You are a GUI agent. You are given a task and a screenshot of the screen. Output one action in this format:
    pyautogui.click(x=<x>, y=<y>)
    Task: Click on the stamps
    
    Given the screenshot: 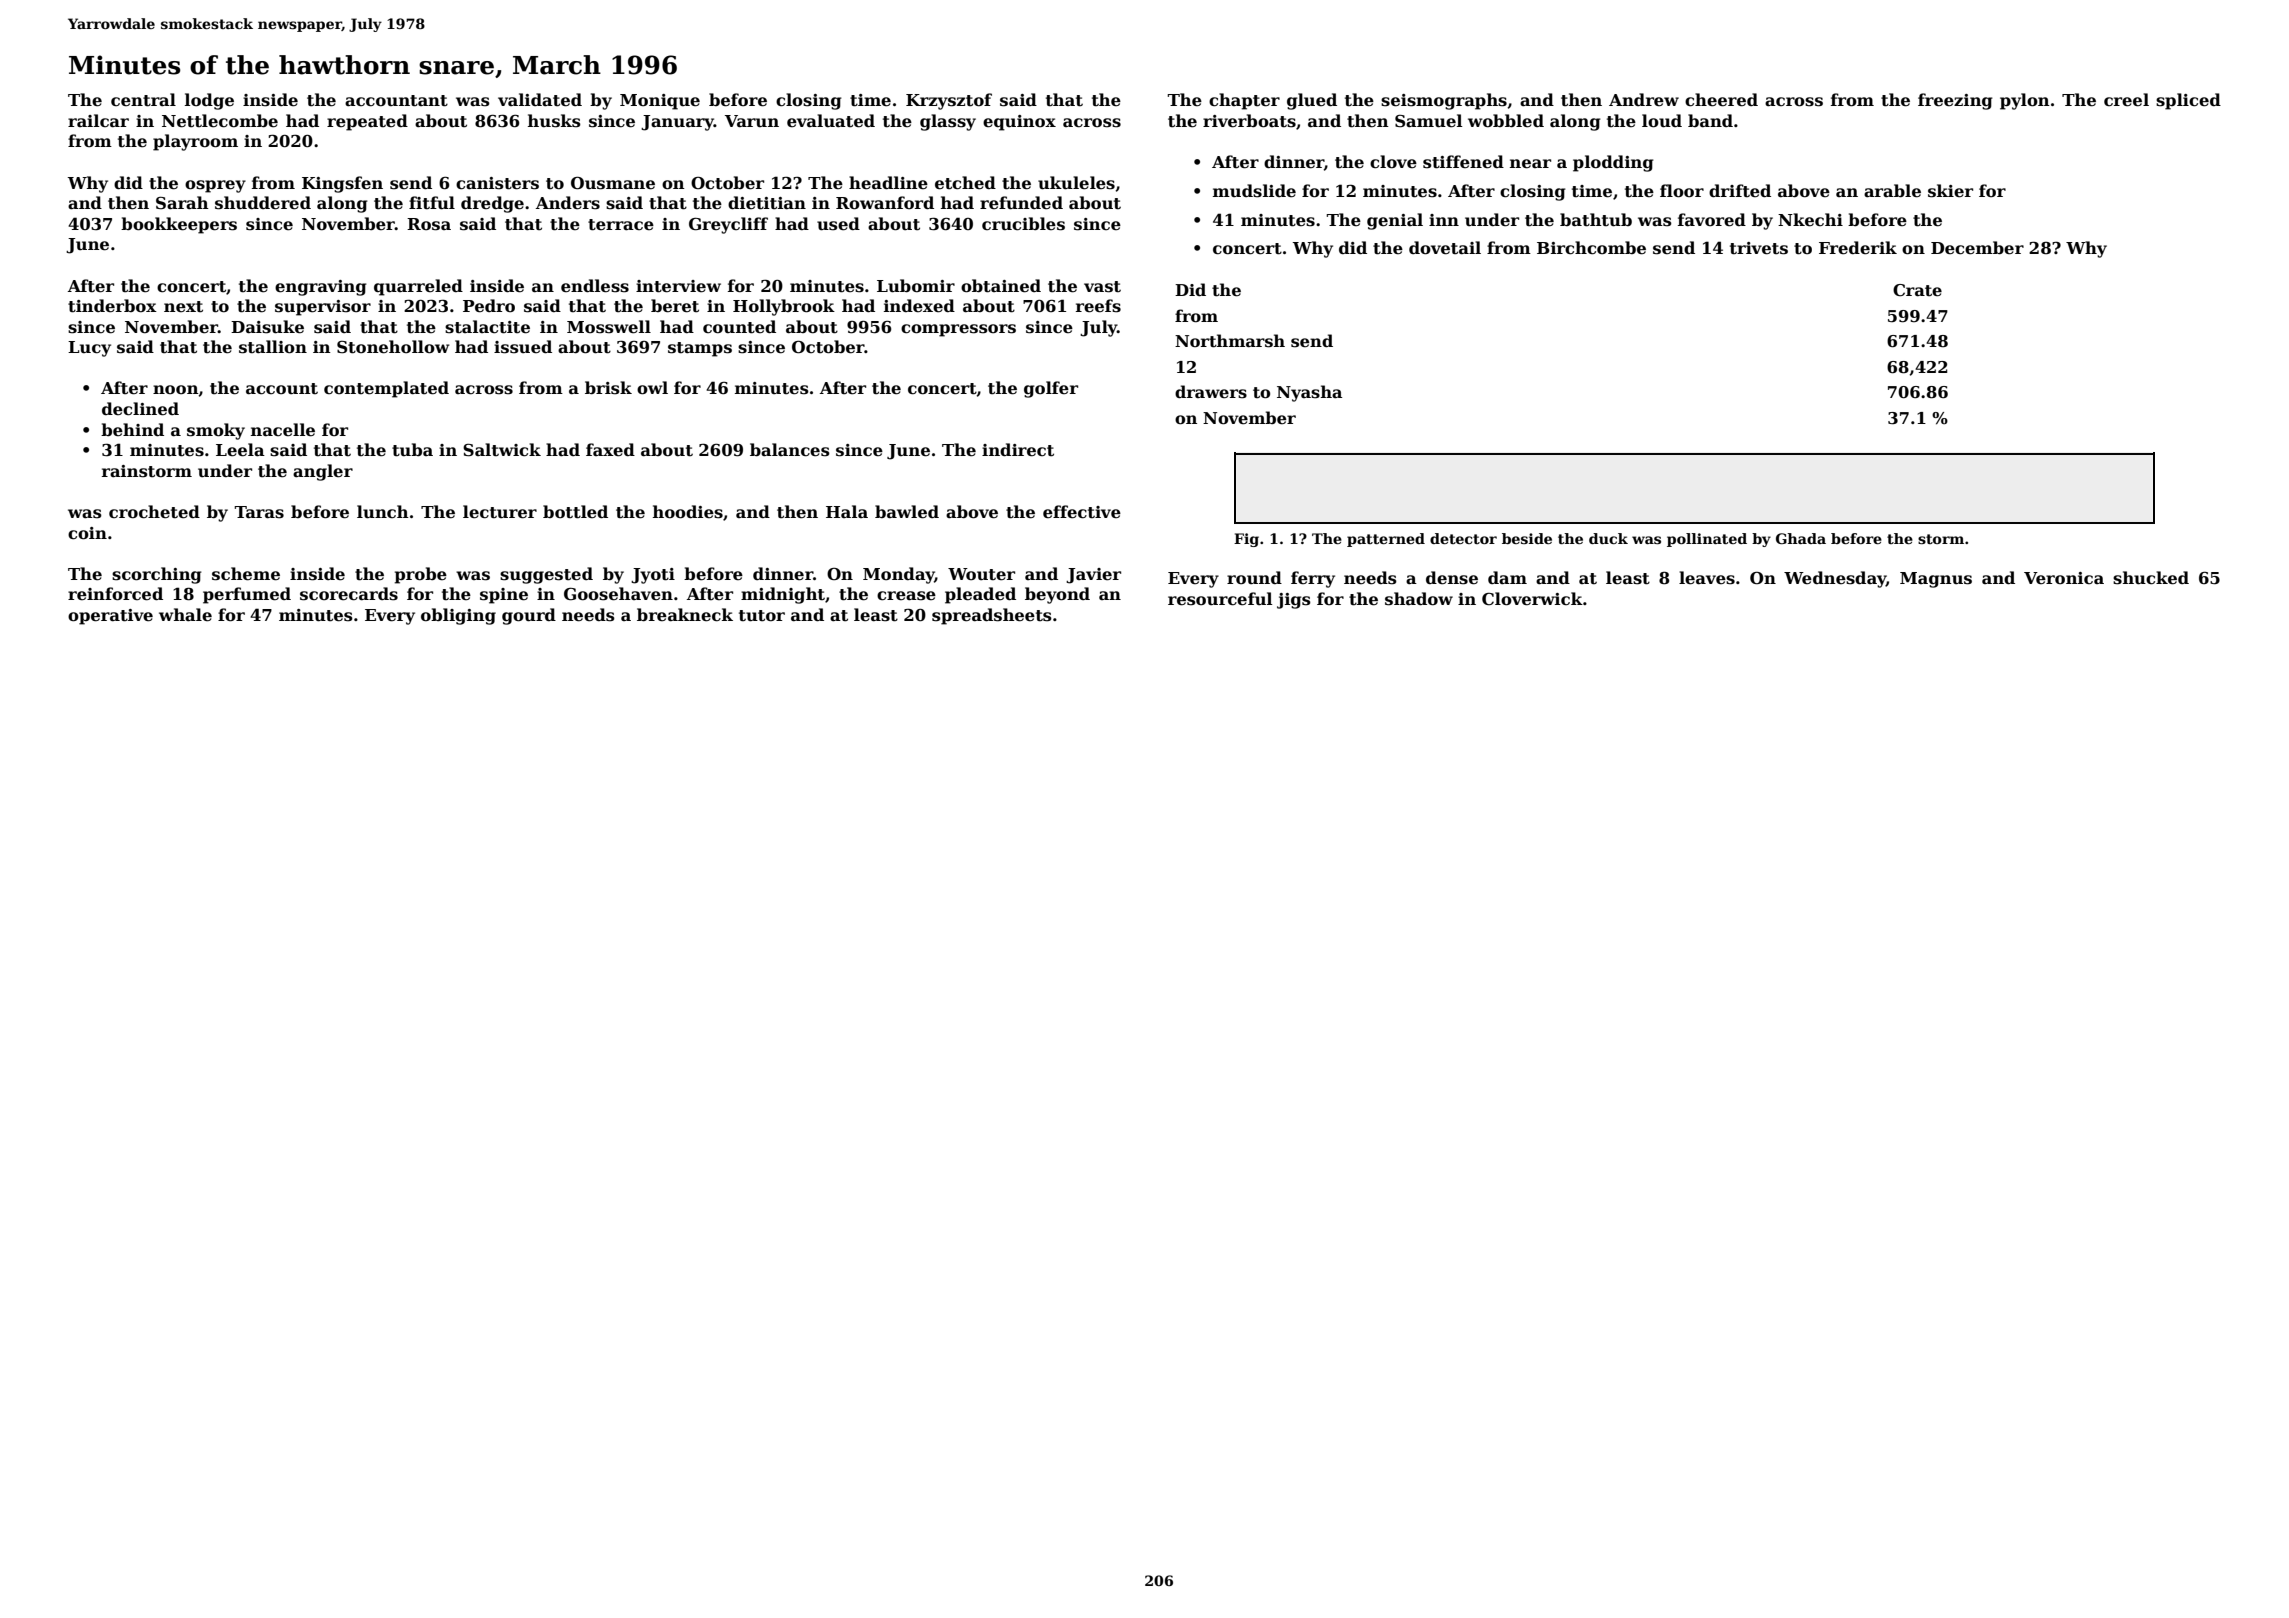 What is the action you would take?
    pyautogui.click(x=700, y=349)
